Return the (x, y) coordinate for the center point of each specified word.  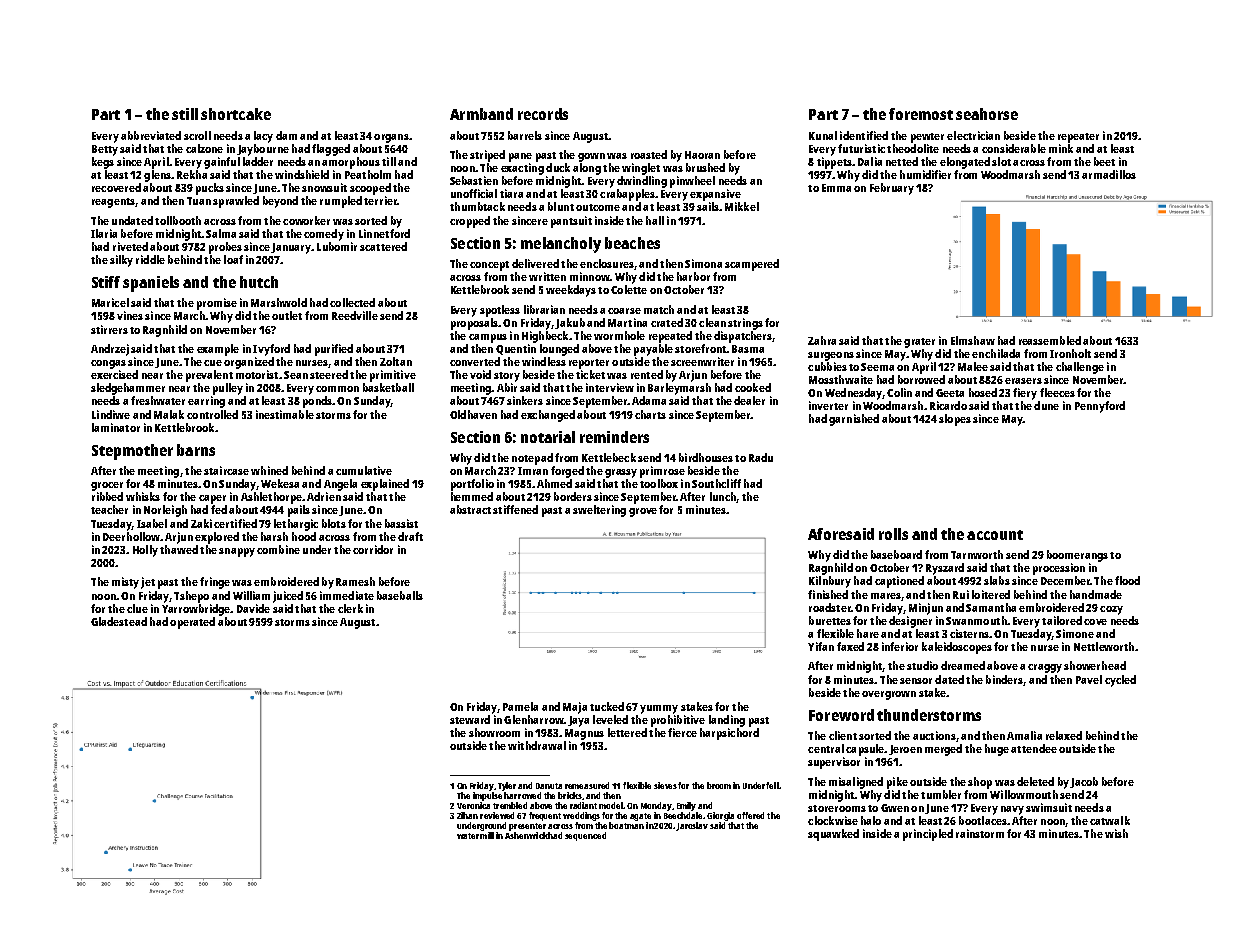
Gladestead (119, 621)
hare (868, 633)
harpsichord (729, 734)
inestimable (285, 414)
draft (410, 536)
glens (157, 176)
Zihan (467, 815)
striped (487, 156)
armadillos (1109, 174)
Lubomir (337, 246)
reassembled (1050, 340)
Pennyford (1100, 407)
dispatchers (743, 337)
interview (610, 387)
